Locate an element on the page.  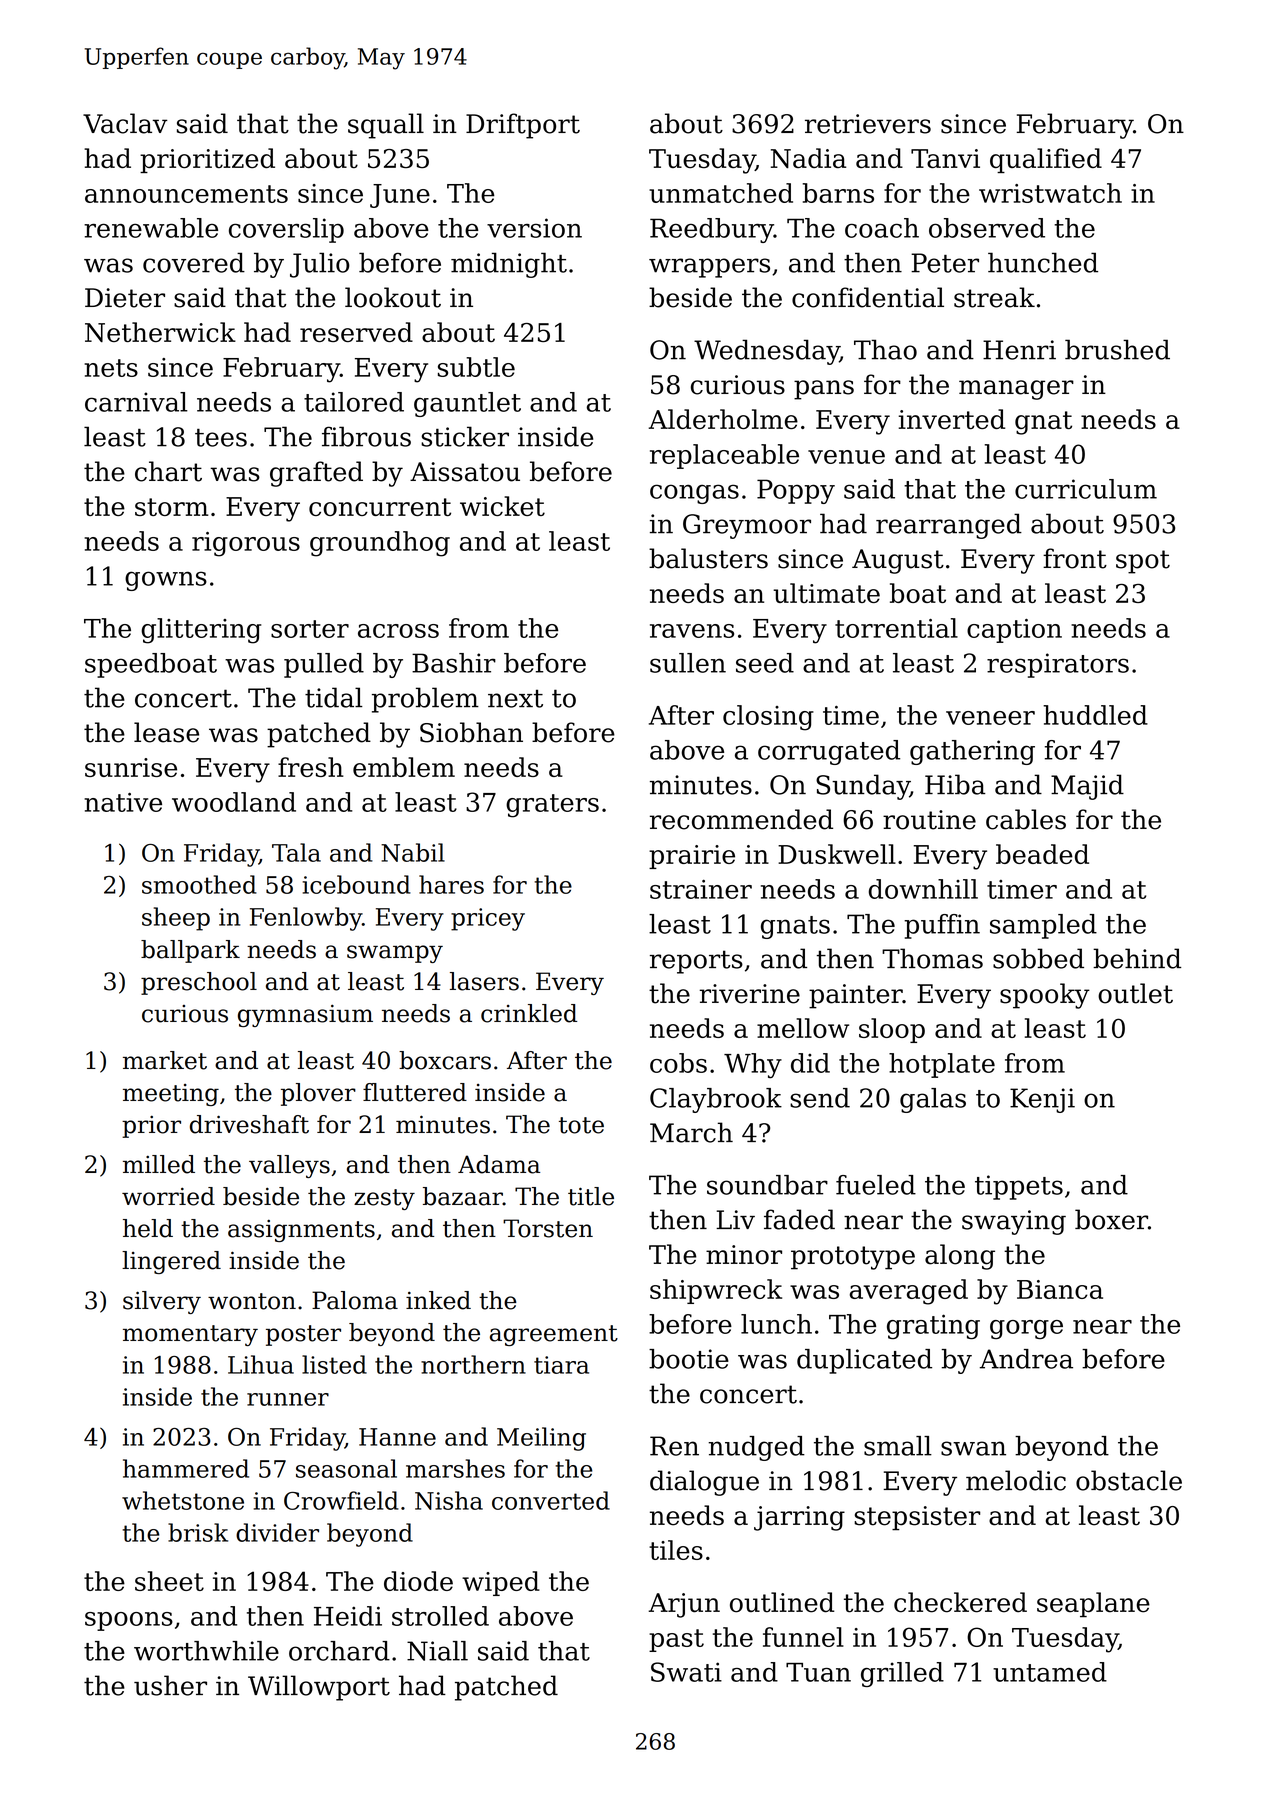
announcements is located at coordinates (186, 194).
